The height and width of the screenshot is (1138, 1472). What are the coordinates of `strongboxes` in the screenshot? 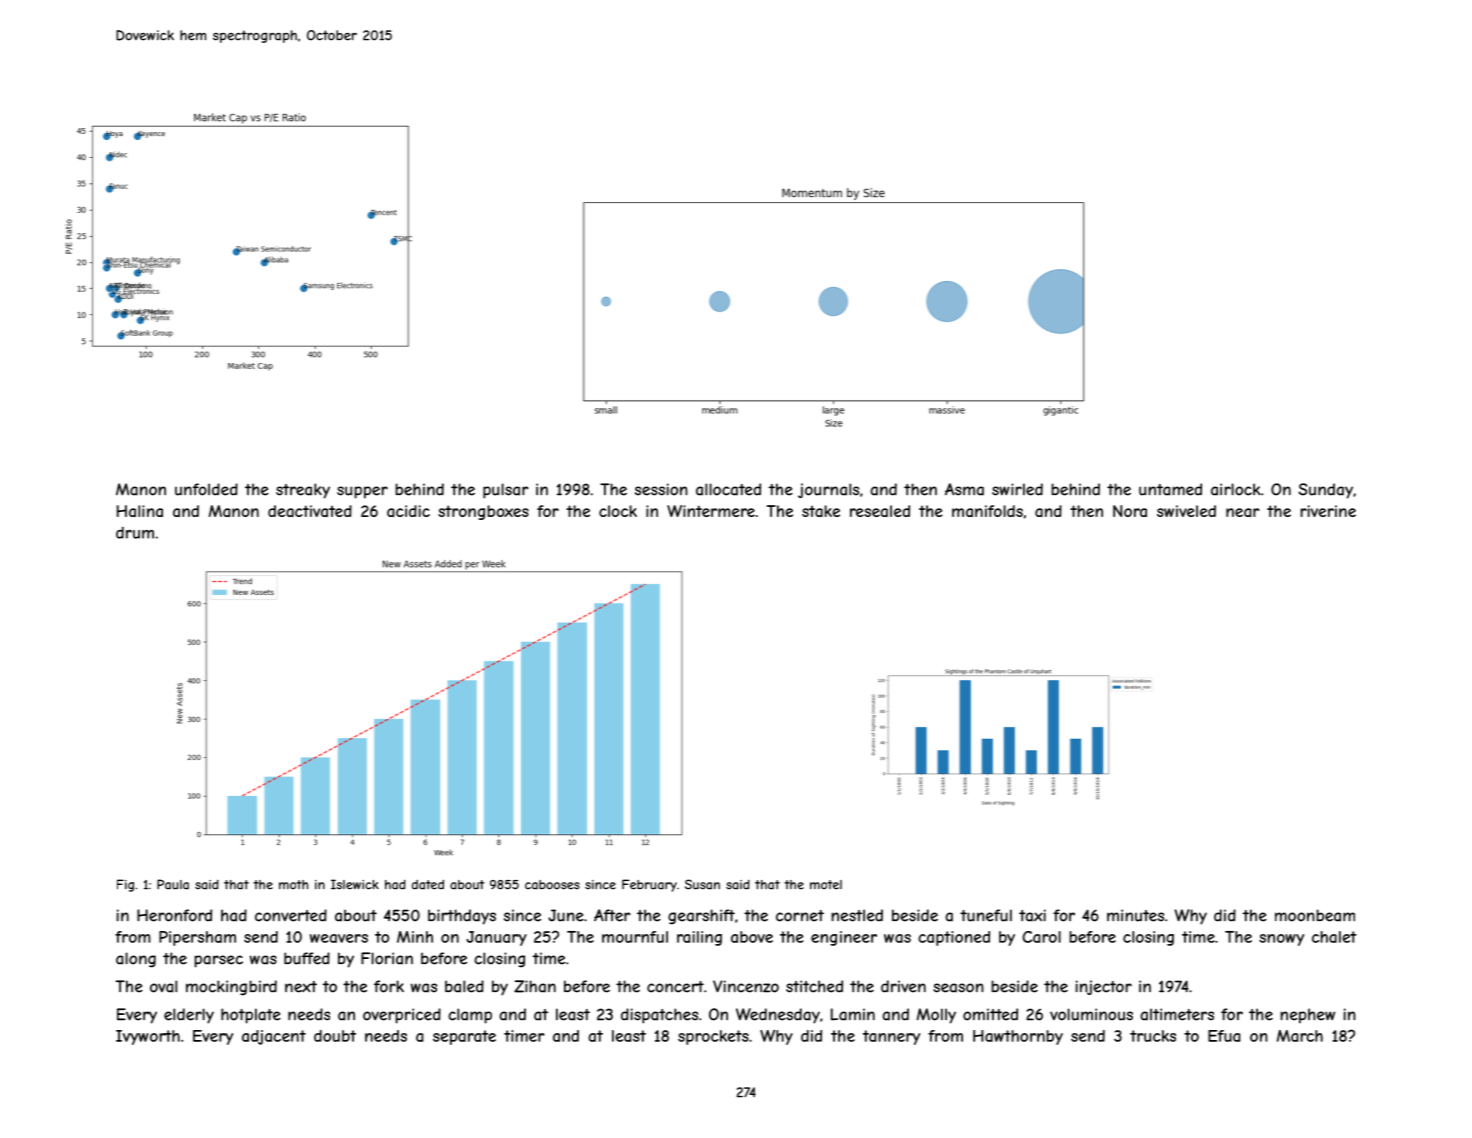 It's located at (483, 512).
